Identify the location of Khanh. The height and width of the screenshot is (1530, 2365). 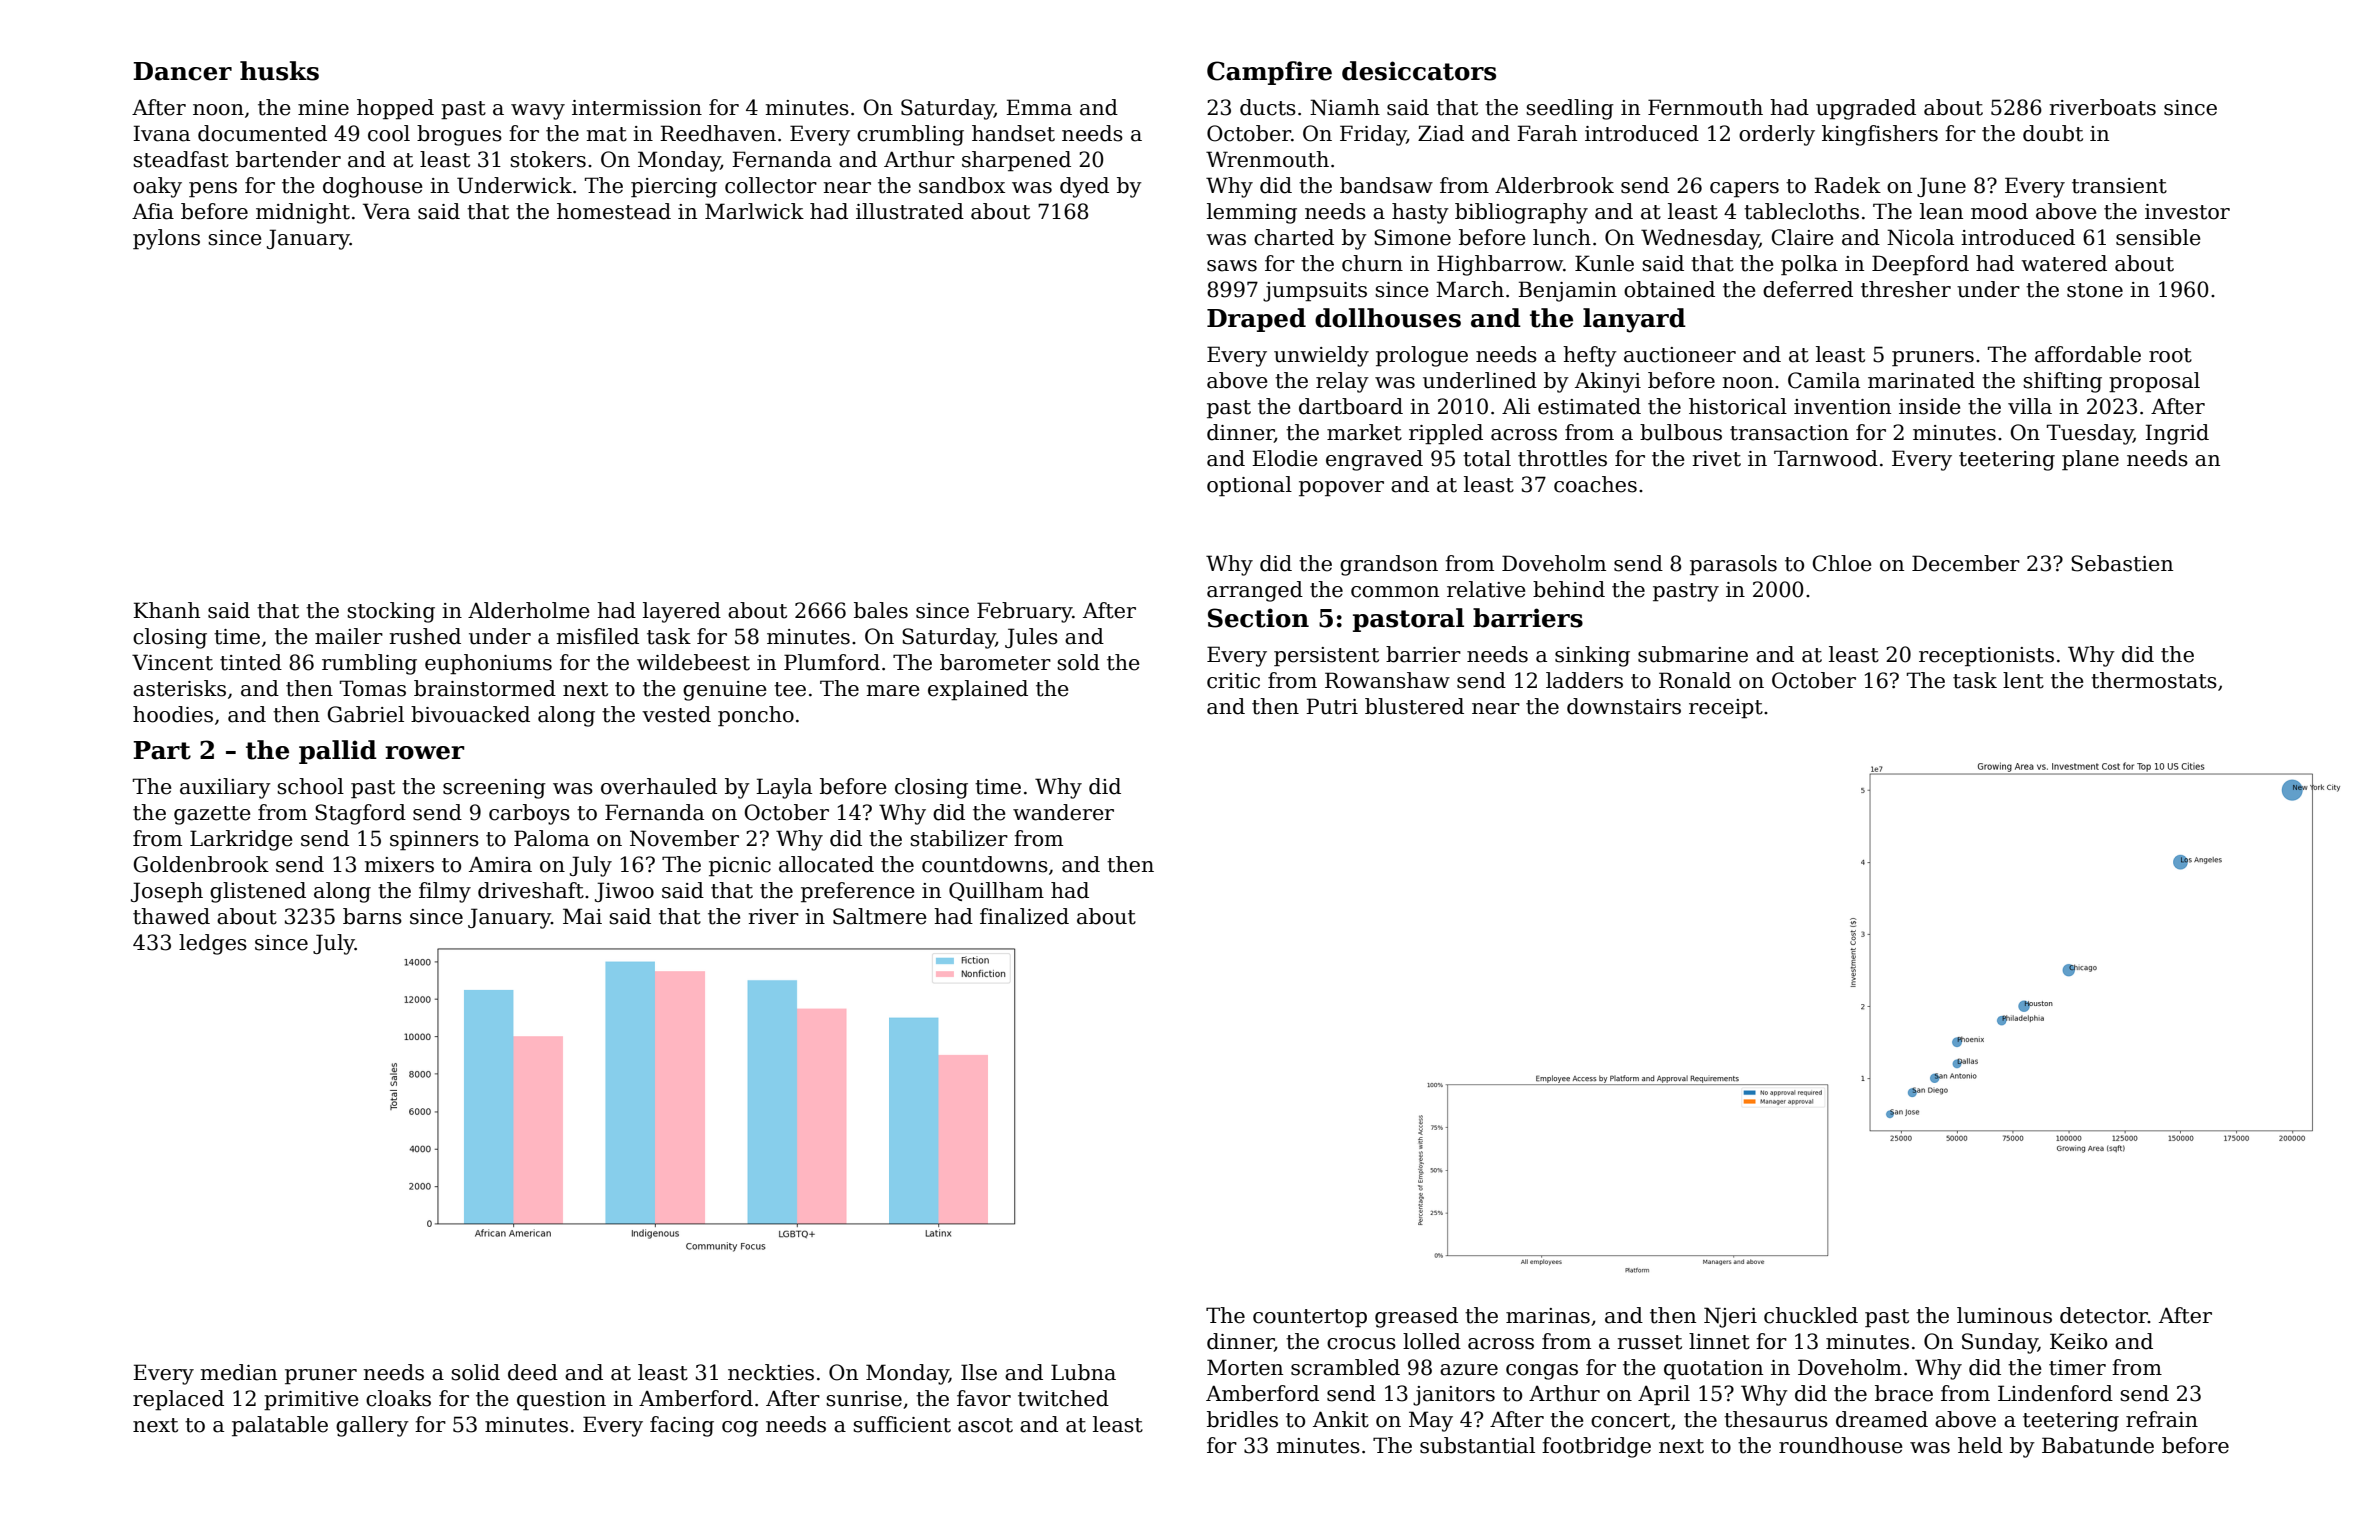
(166, 610).
